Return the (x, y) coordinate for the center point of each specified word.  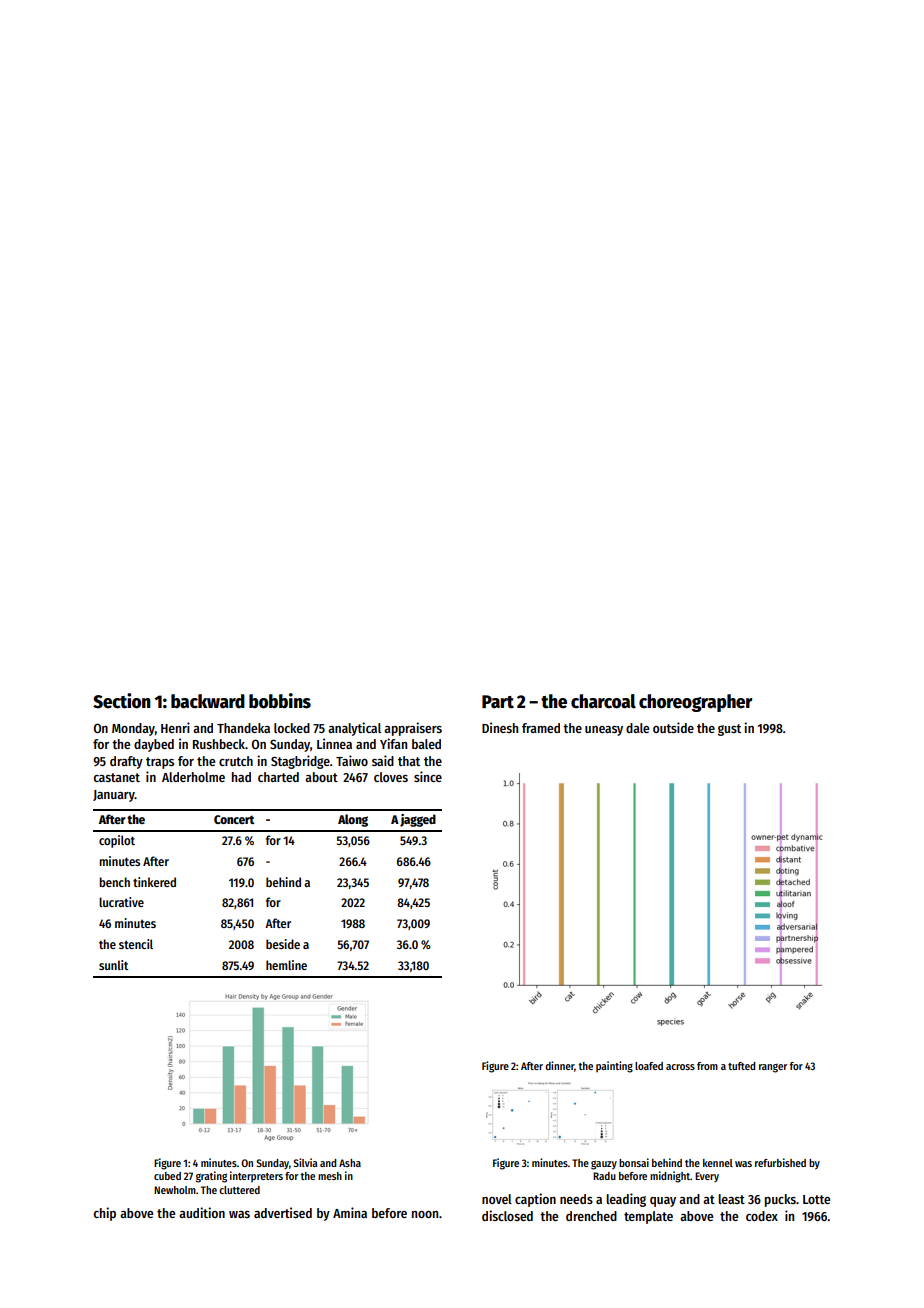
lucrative (121, 902)
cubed (167, 1176)
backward (208, 701)
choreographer (696, 703)
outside (673, 727)
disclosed (507, 1215)
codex (762, 1216)
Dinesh (500, 727)
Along (353, 820)
